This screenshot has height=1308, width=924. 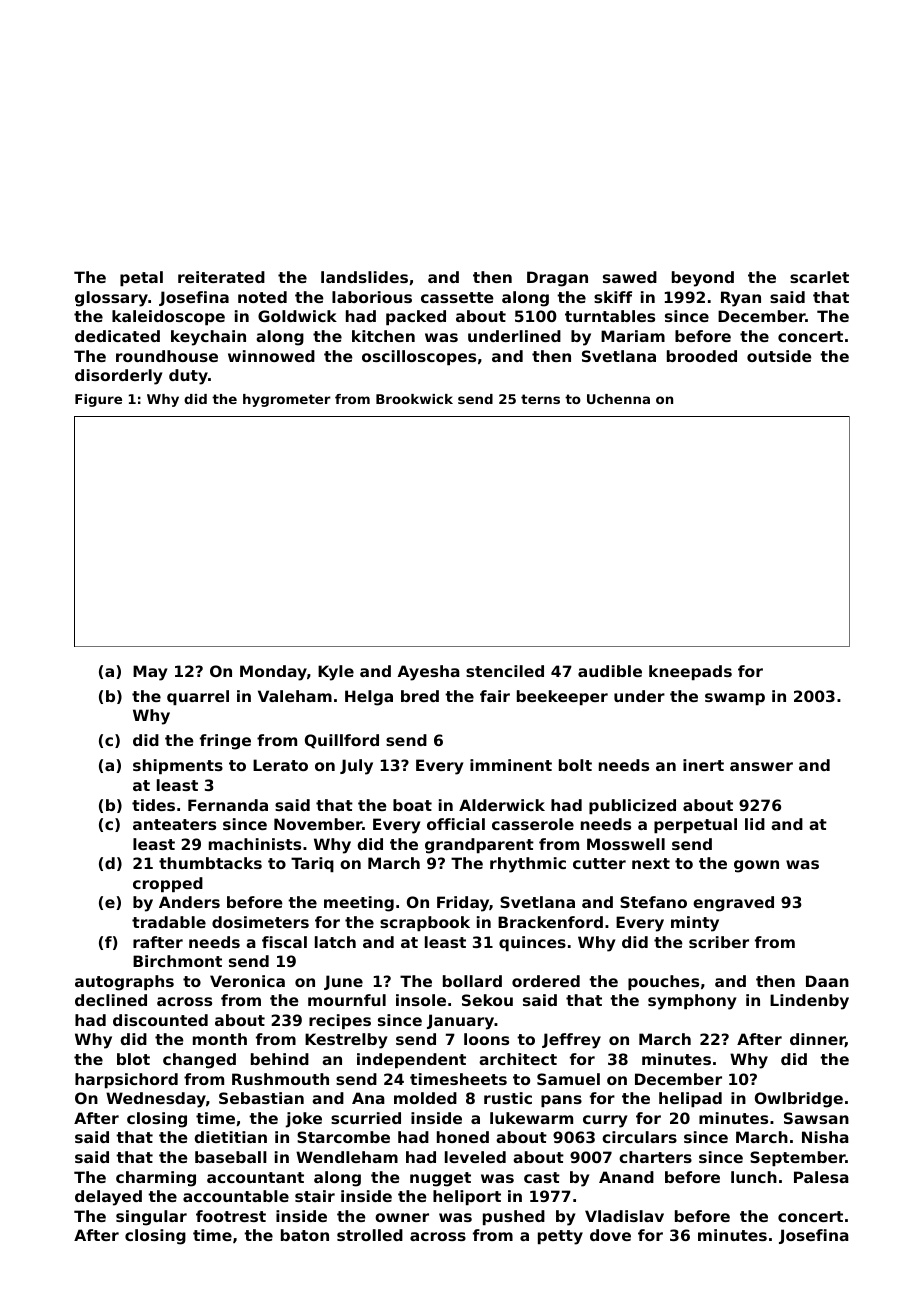 What do you see at coordinates (221, 277) in the screenshot?
I see `reiterated` at bounding box center [221, 277].
